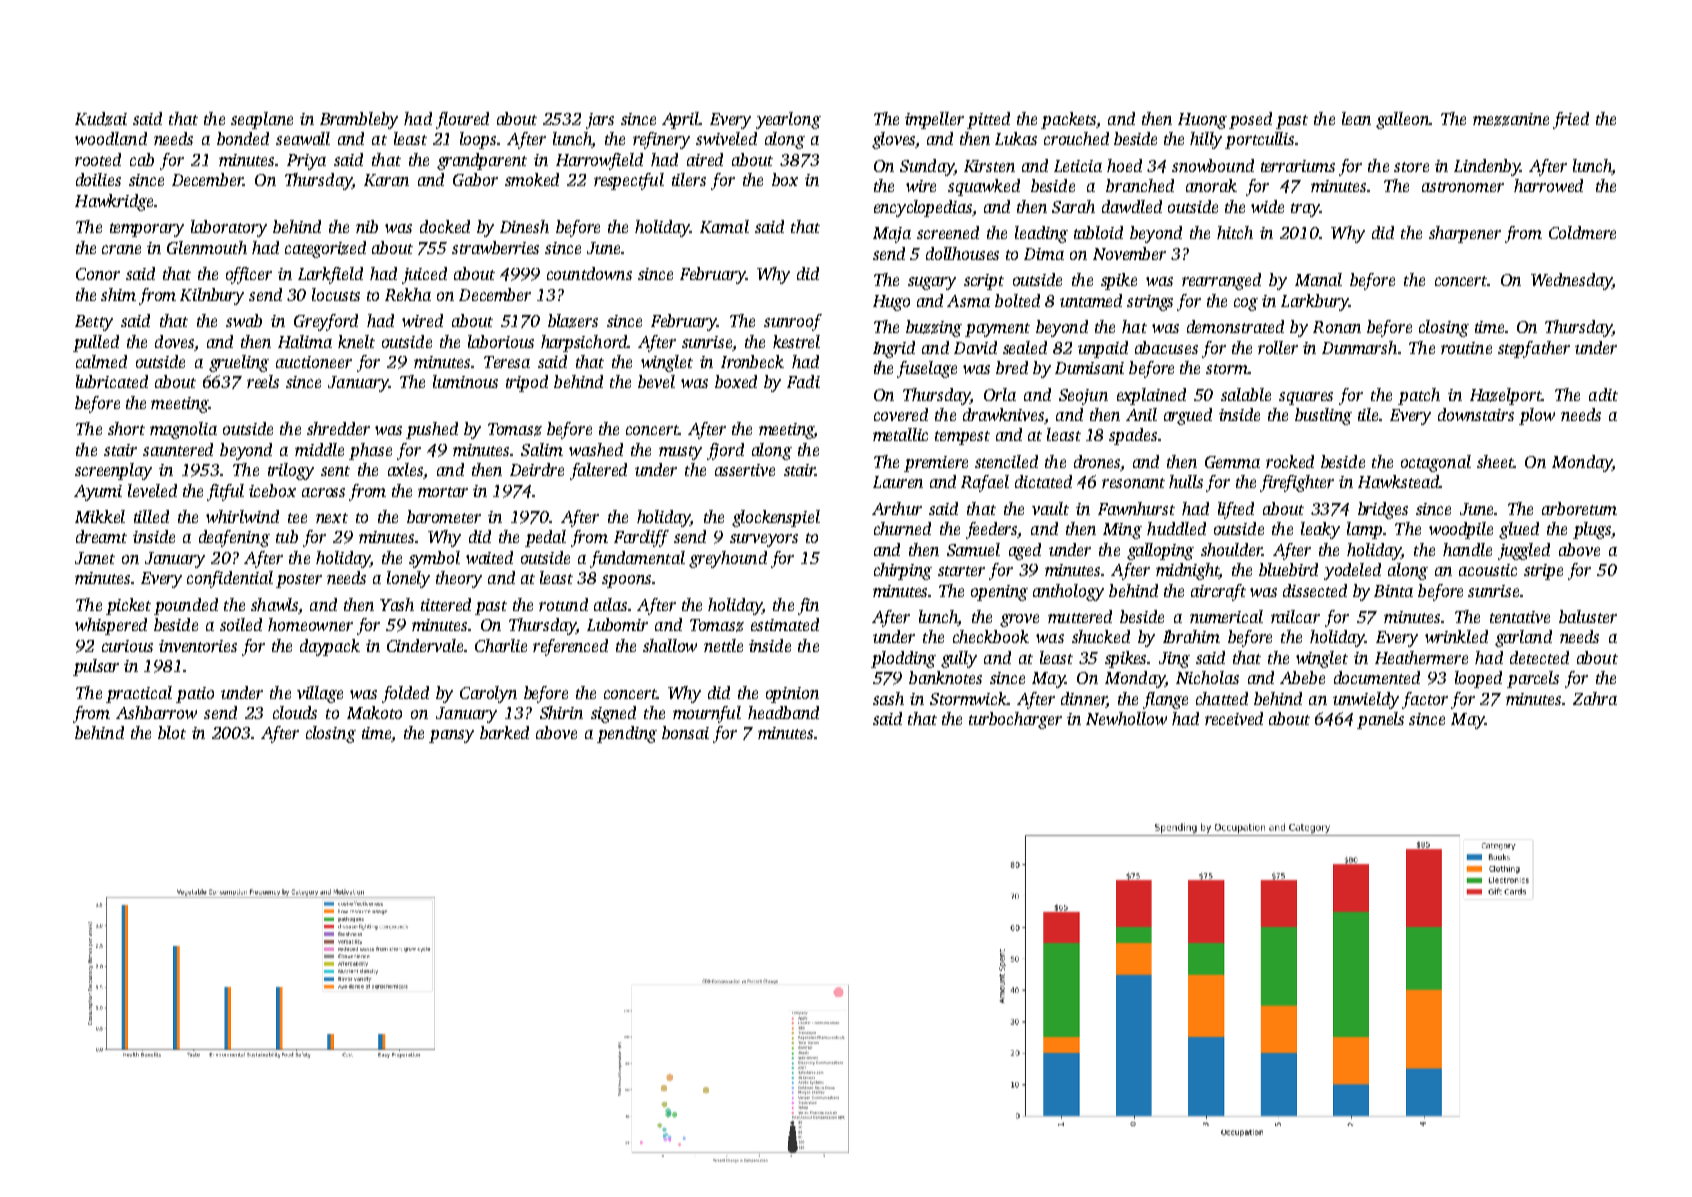 The height and width of the screenshot is (1197, 1692). What do you see at coordinates (1267, 206) in the screenshot?
I see `wide` at bounding box center [1267, 206].
